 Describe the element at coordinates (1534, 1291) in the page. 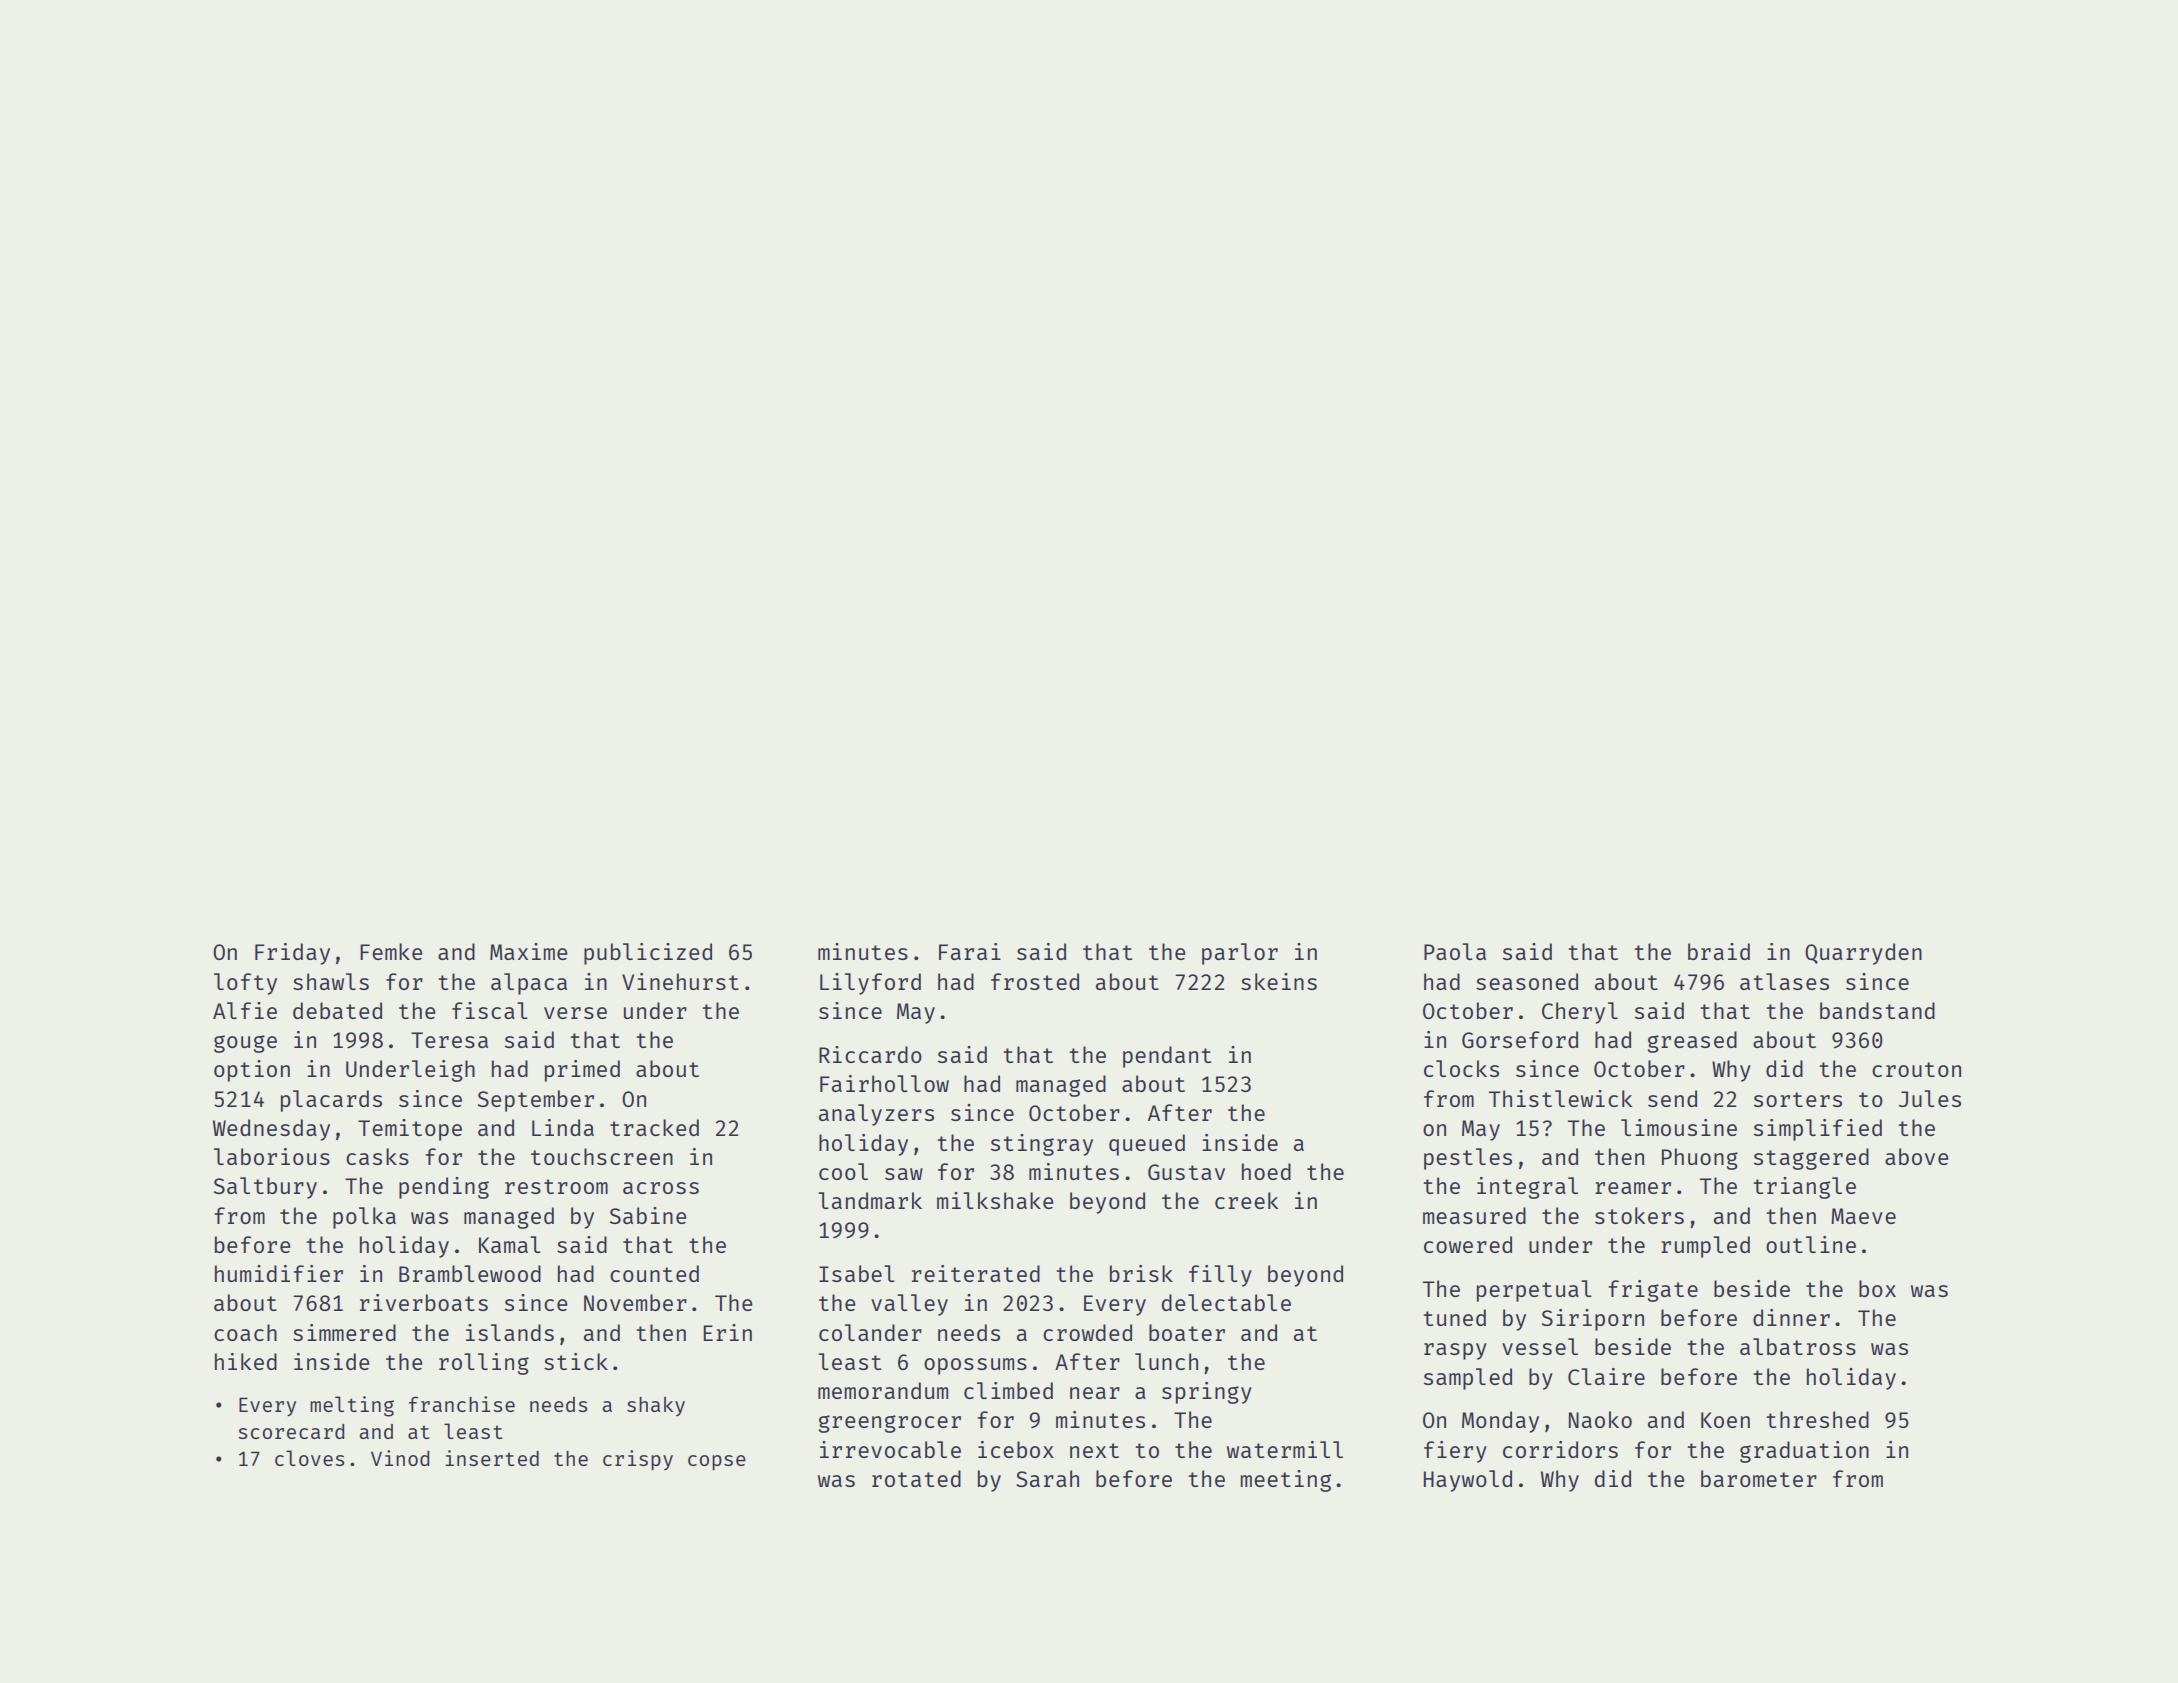

I see `perpetual` at that location.
